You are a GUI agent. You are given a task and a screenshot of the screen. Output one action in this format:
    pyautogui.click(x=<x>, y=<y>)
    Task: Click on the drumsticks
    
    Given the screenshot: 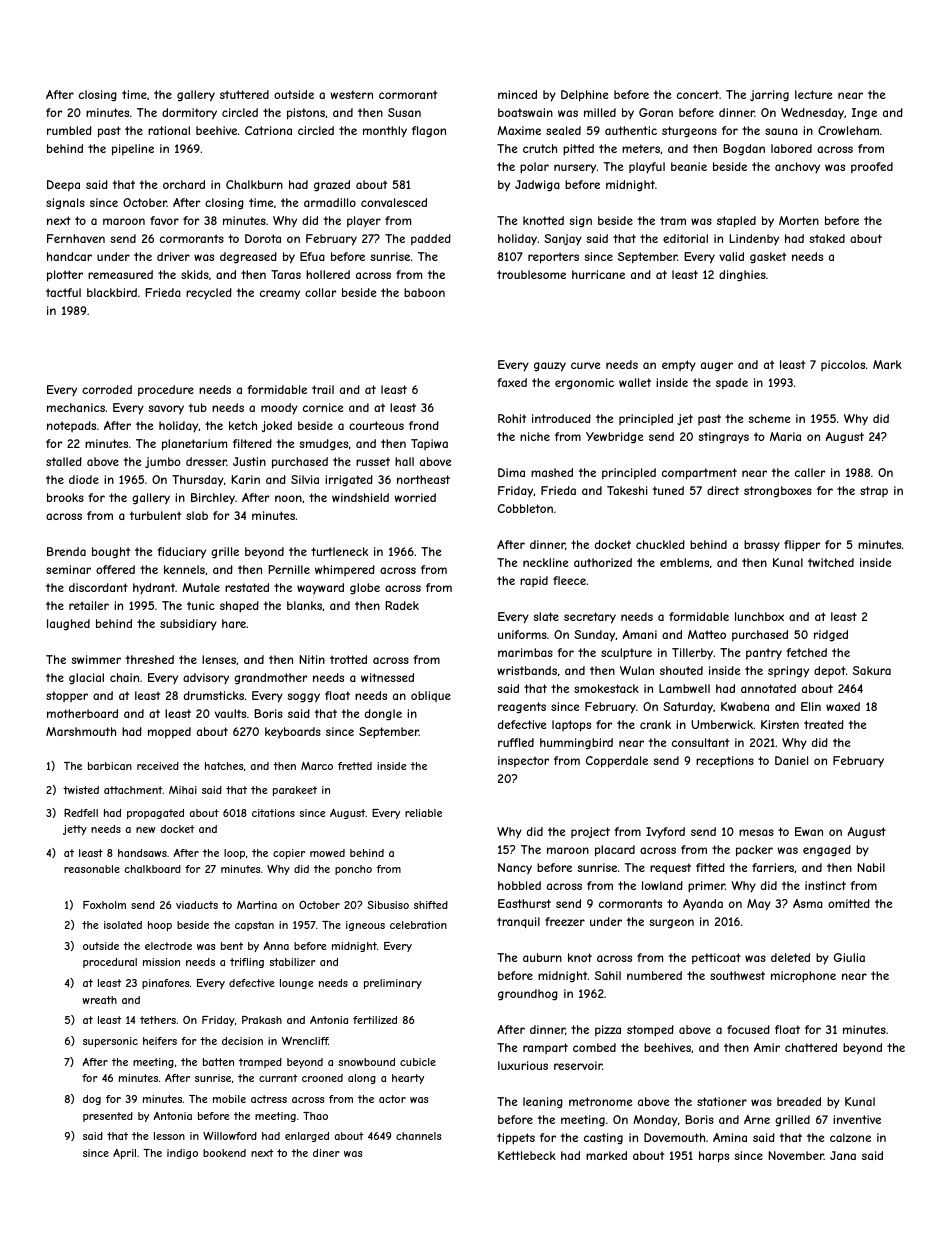 What is the action you would take?
    pyautogui.click(x=214, y=695)
